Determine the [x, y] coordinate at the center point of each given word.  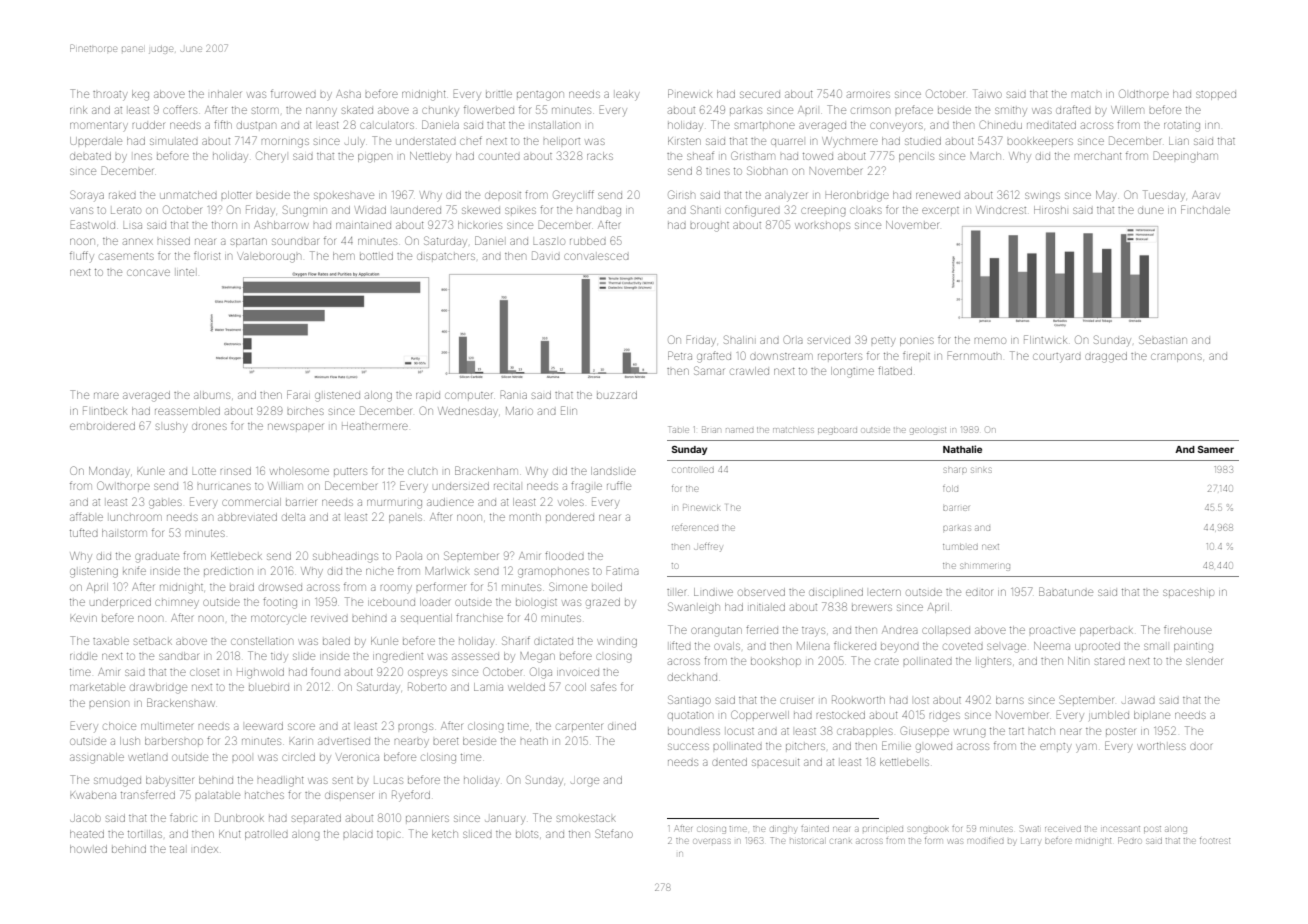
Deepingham [1185, 157]
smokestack [586, 818]
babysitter [170, 780]
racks [600, 156]
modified [985, 841]
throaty [110, 96]
